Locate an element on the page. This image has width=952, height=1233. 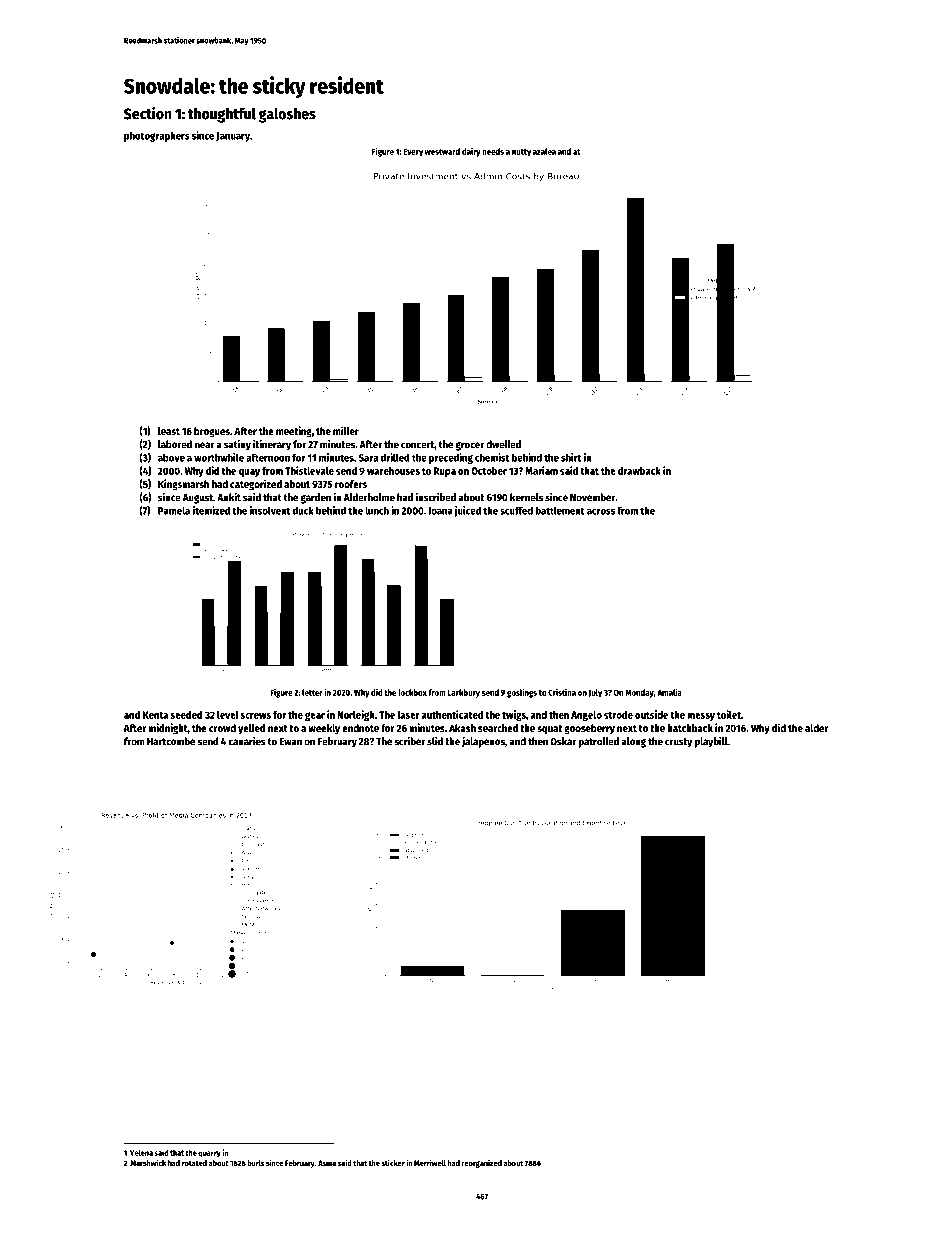
Kingsmarsh is located at coordinates (183, 485).
